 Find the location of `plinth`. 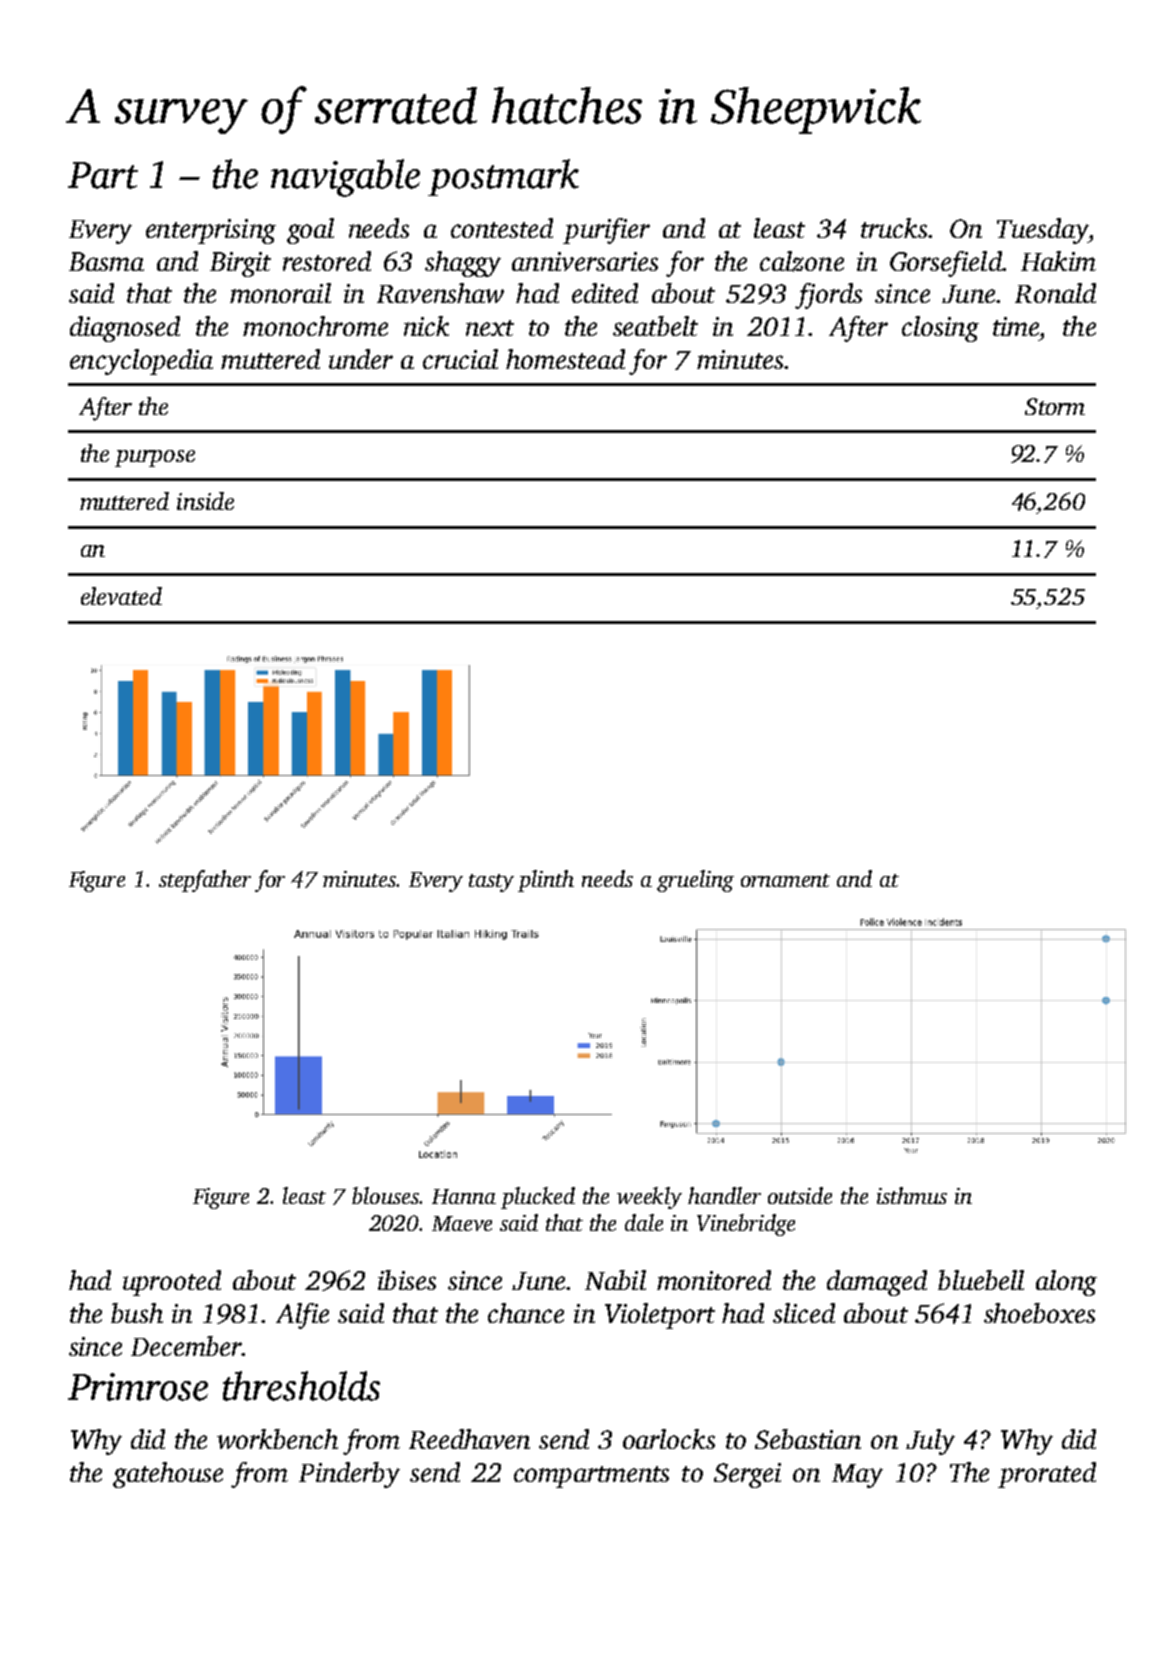

plinth is located at coordinates (546, 881).
